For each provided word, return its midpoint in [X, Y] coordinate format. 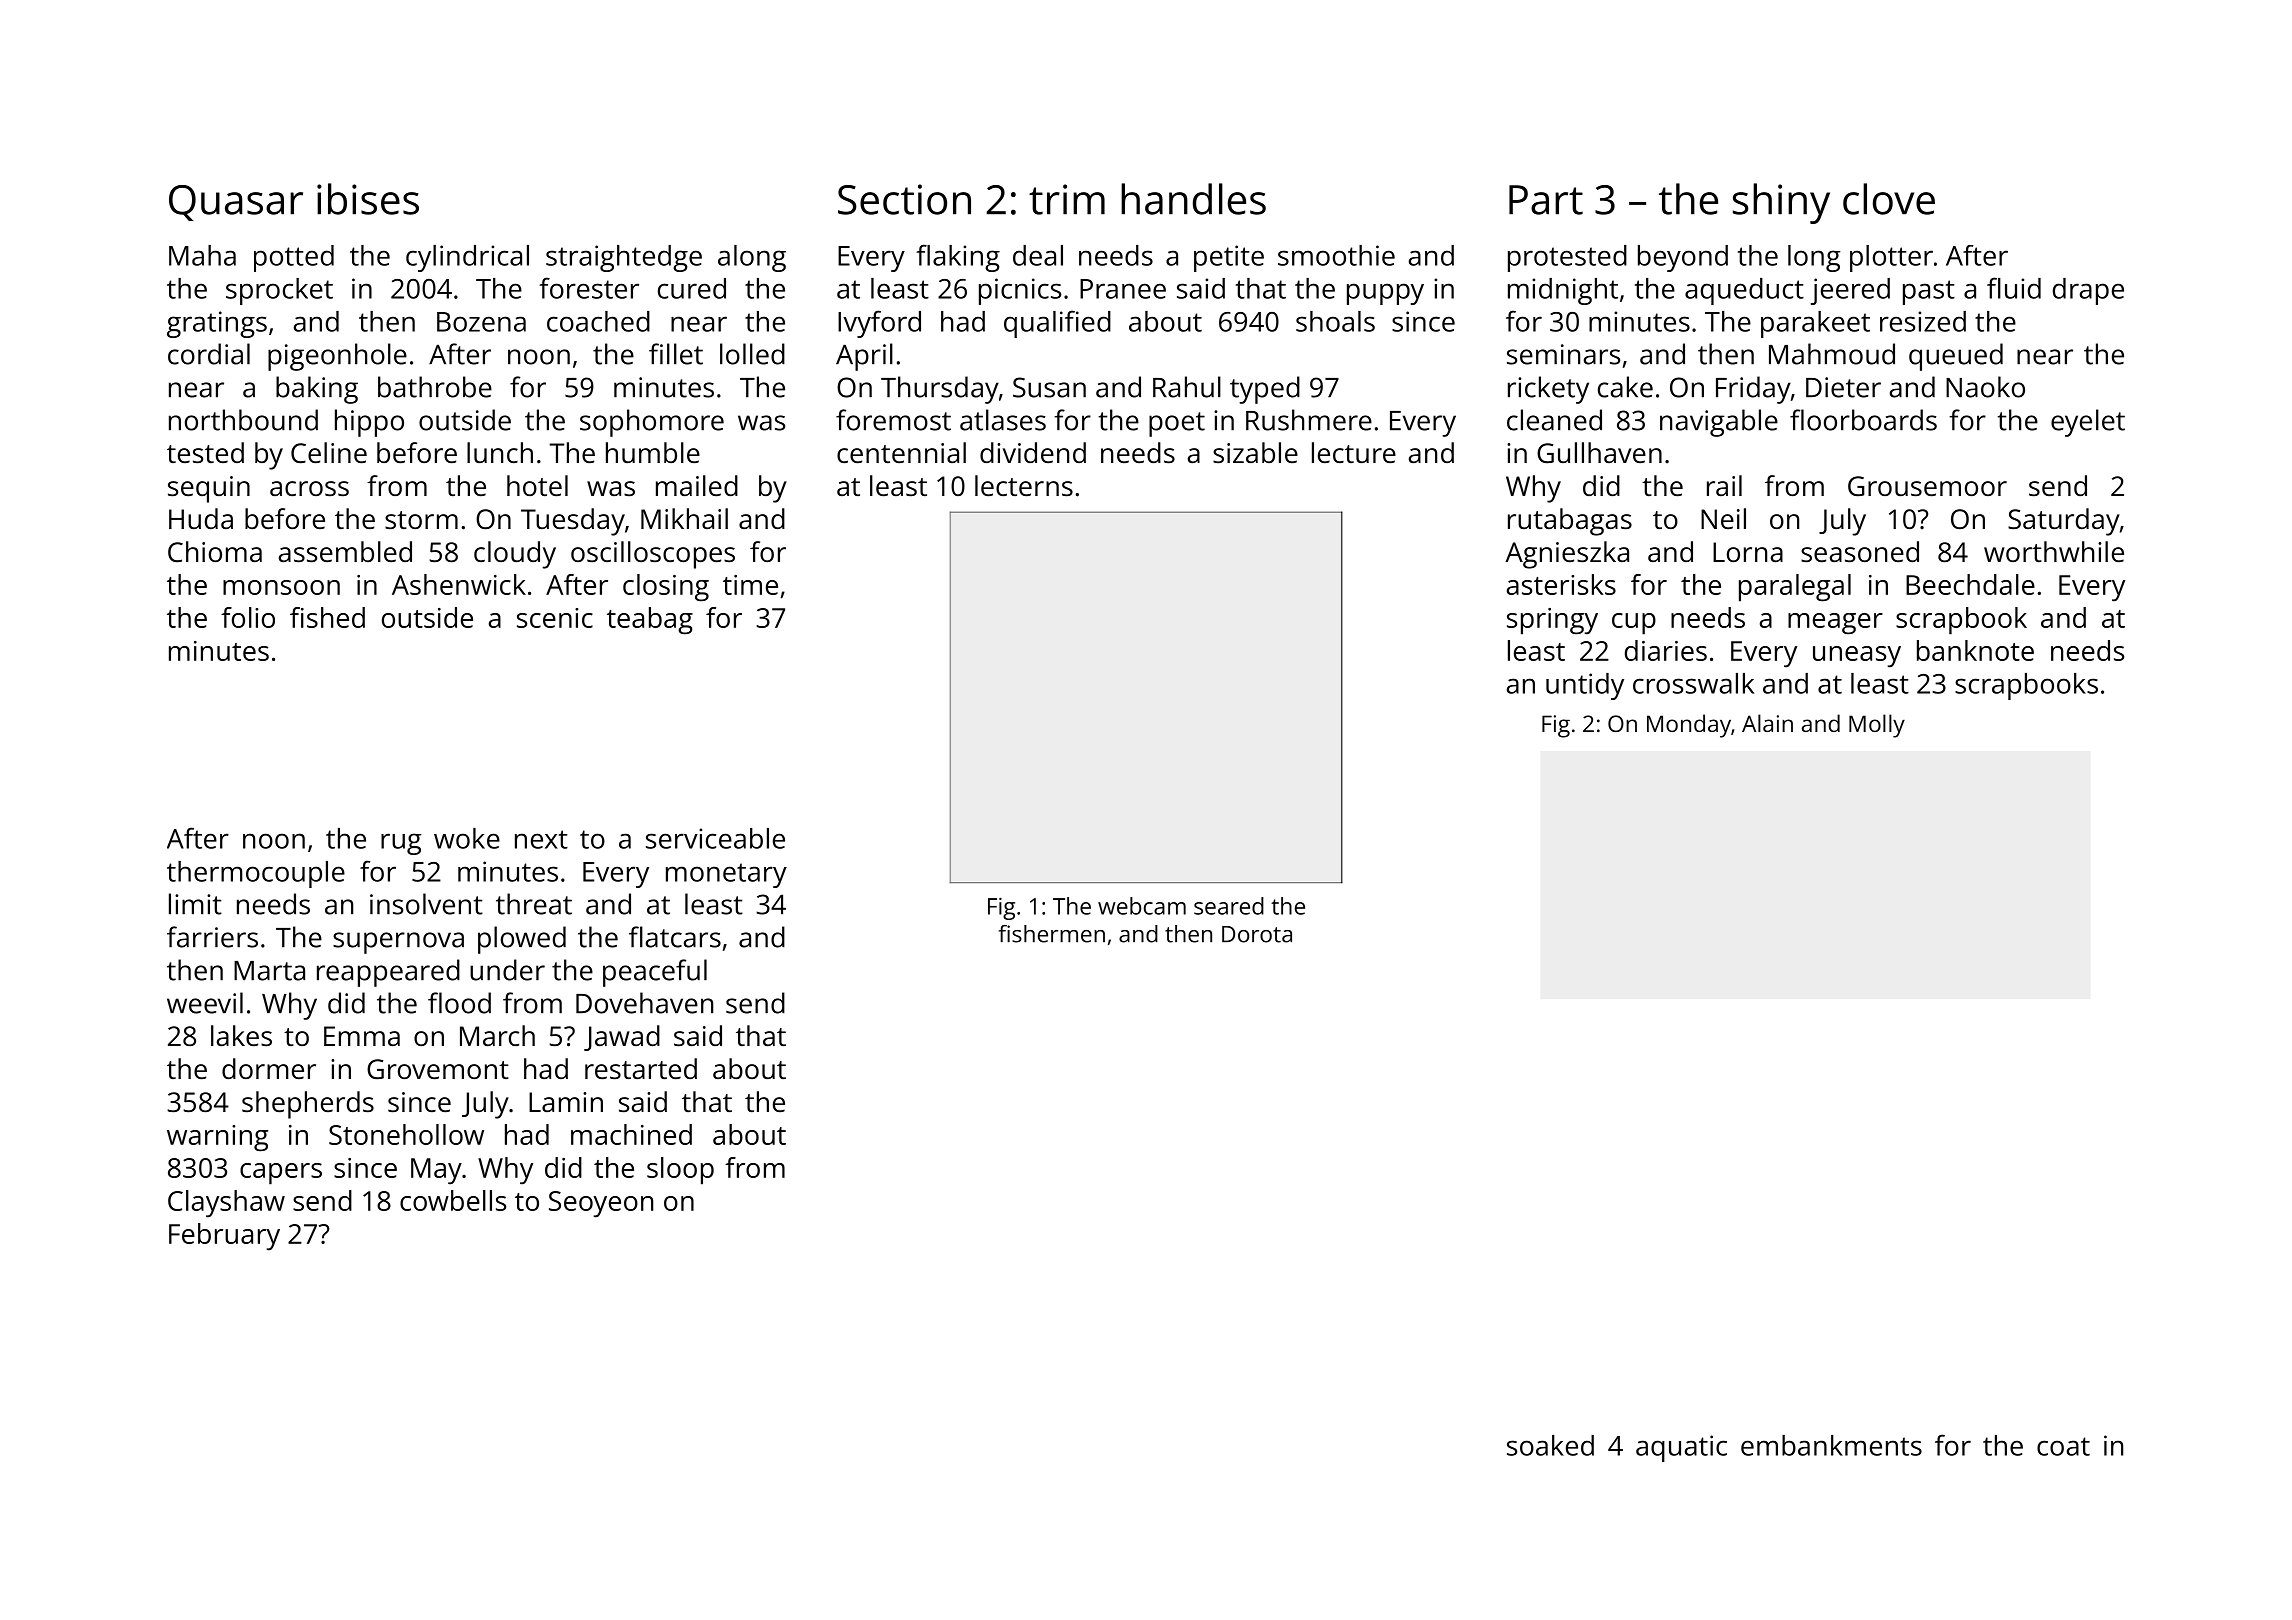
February [224, 1237]
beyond [1683, 258]
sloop [680, 1171]
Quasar [236, 203]
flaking [958, 258]
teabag [650, 621]
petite [1229, 258]
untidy [1585, 686]
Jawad [622, 1038]
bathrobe [435, 387]
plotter [1891, 258]
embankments [1831, 1445]
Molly [1877, 726]
